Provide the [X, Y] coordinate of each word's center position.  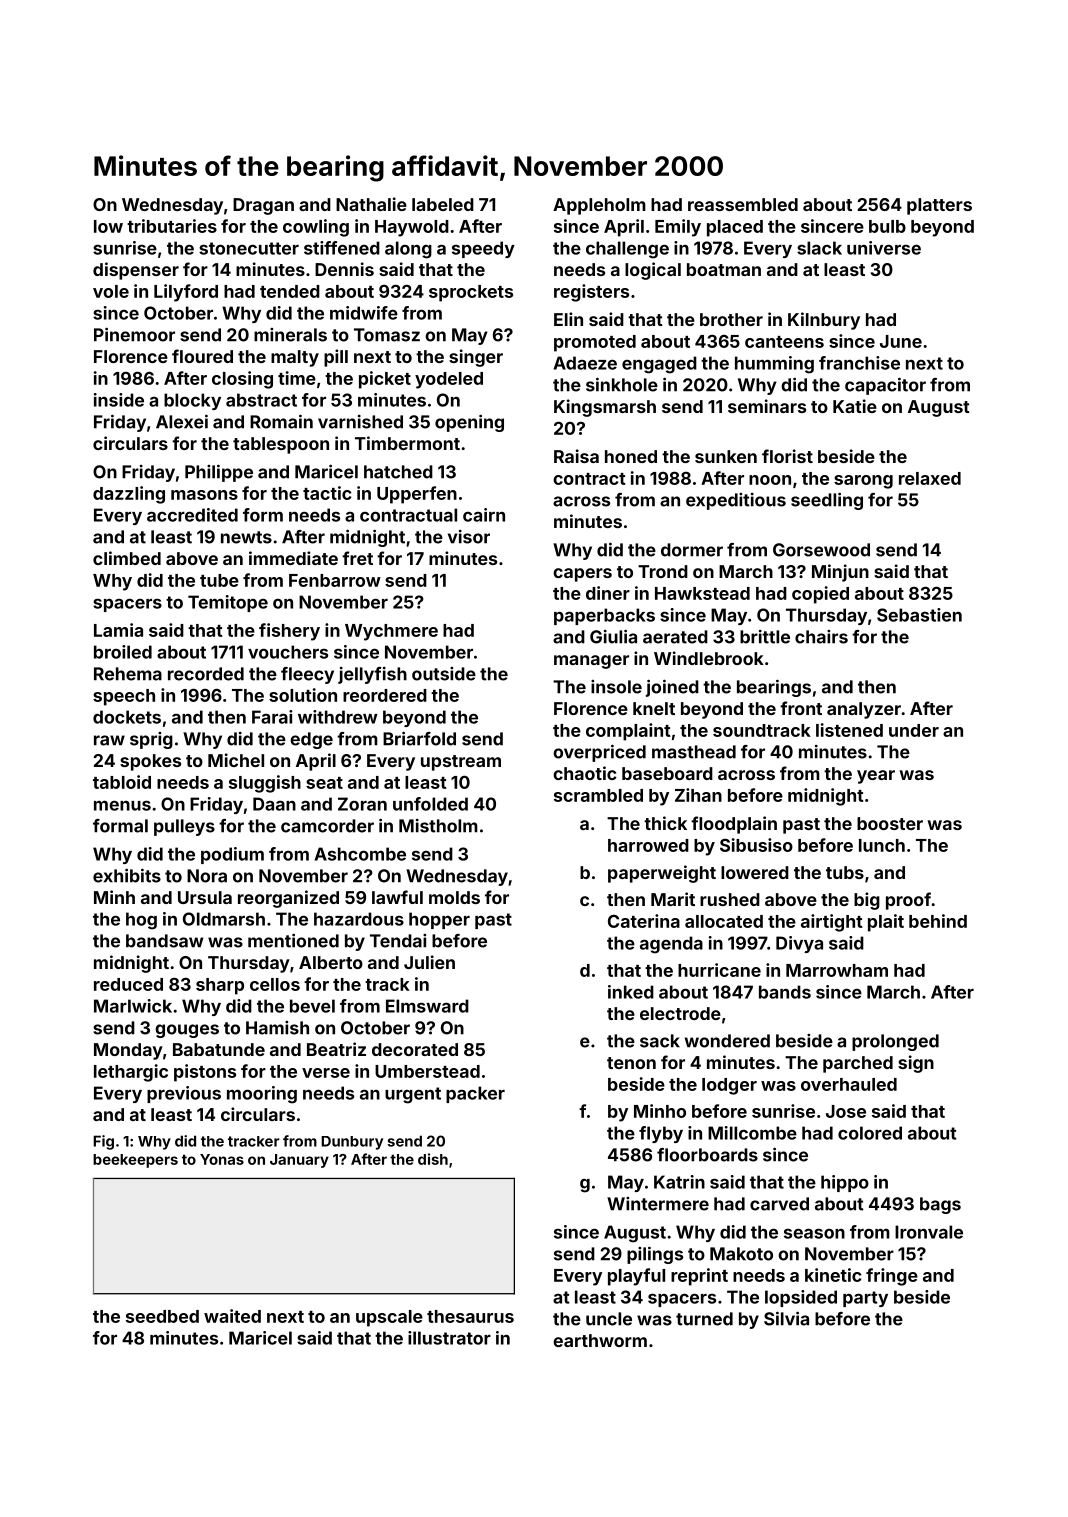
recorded [206, 674]
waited [232, 1316]
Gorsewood [821, 550]
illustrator [449, 1338]
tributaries [172, 226]
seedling [827, 501]
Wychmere [391, 632]
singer [476, 358]
